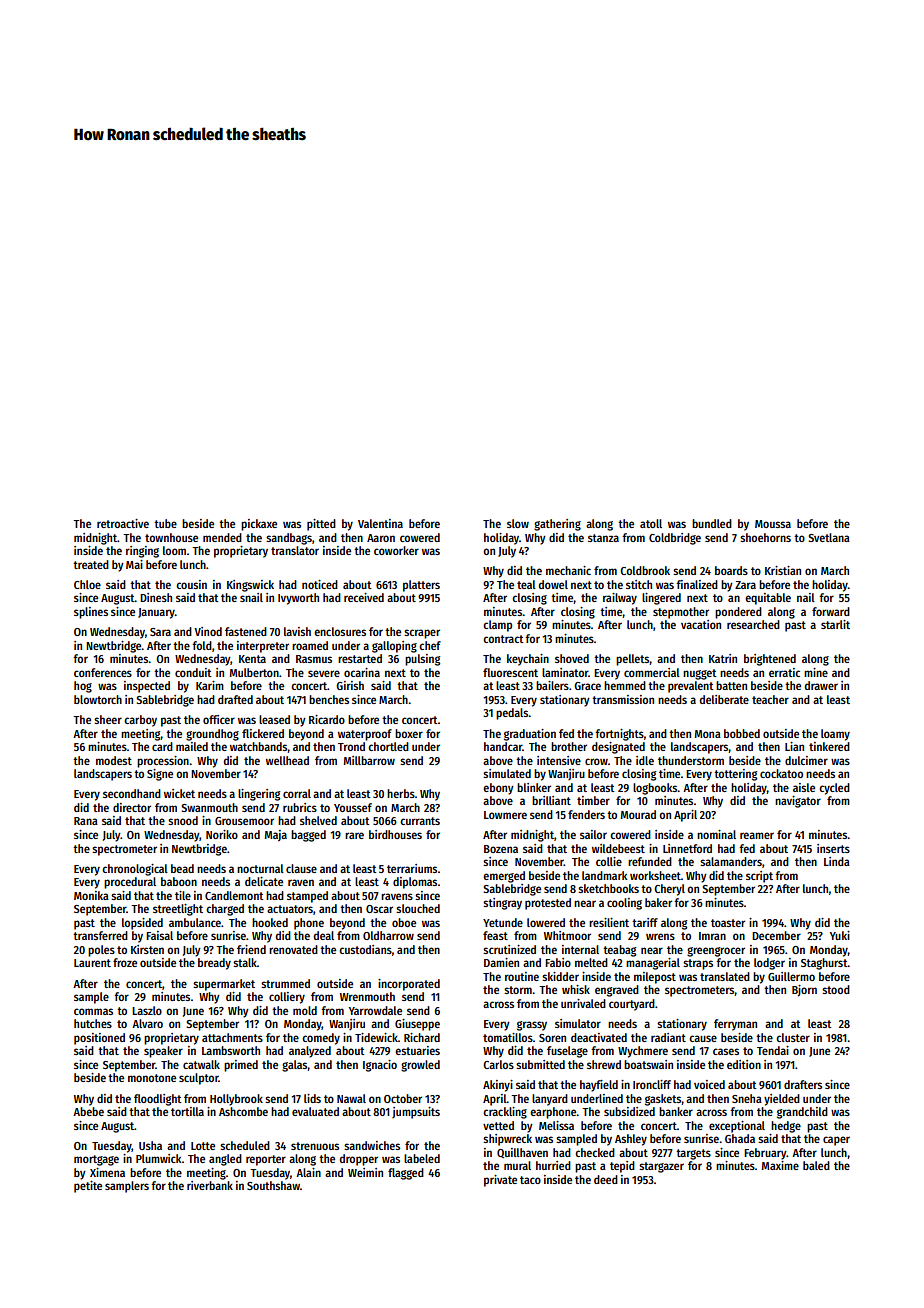  What do you see at coordinates (776, 935) in the page?
I see `December` at bounding box center [776, 935].
